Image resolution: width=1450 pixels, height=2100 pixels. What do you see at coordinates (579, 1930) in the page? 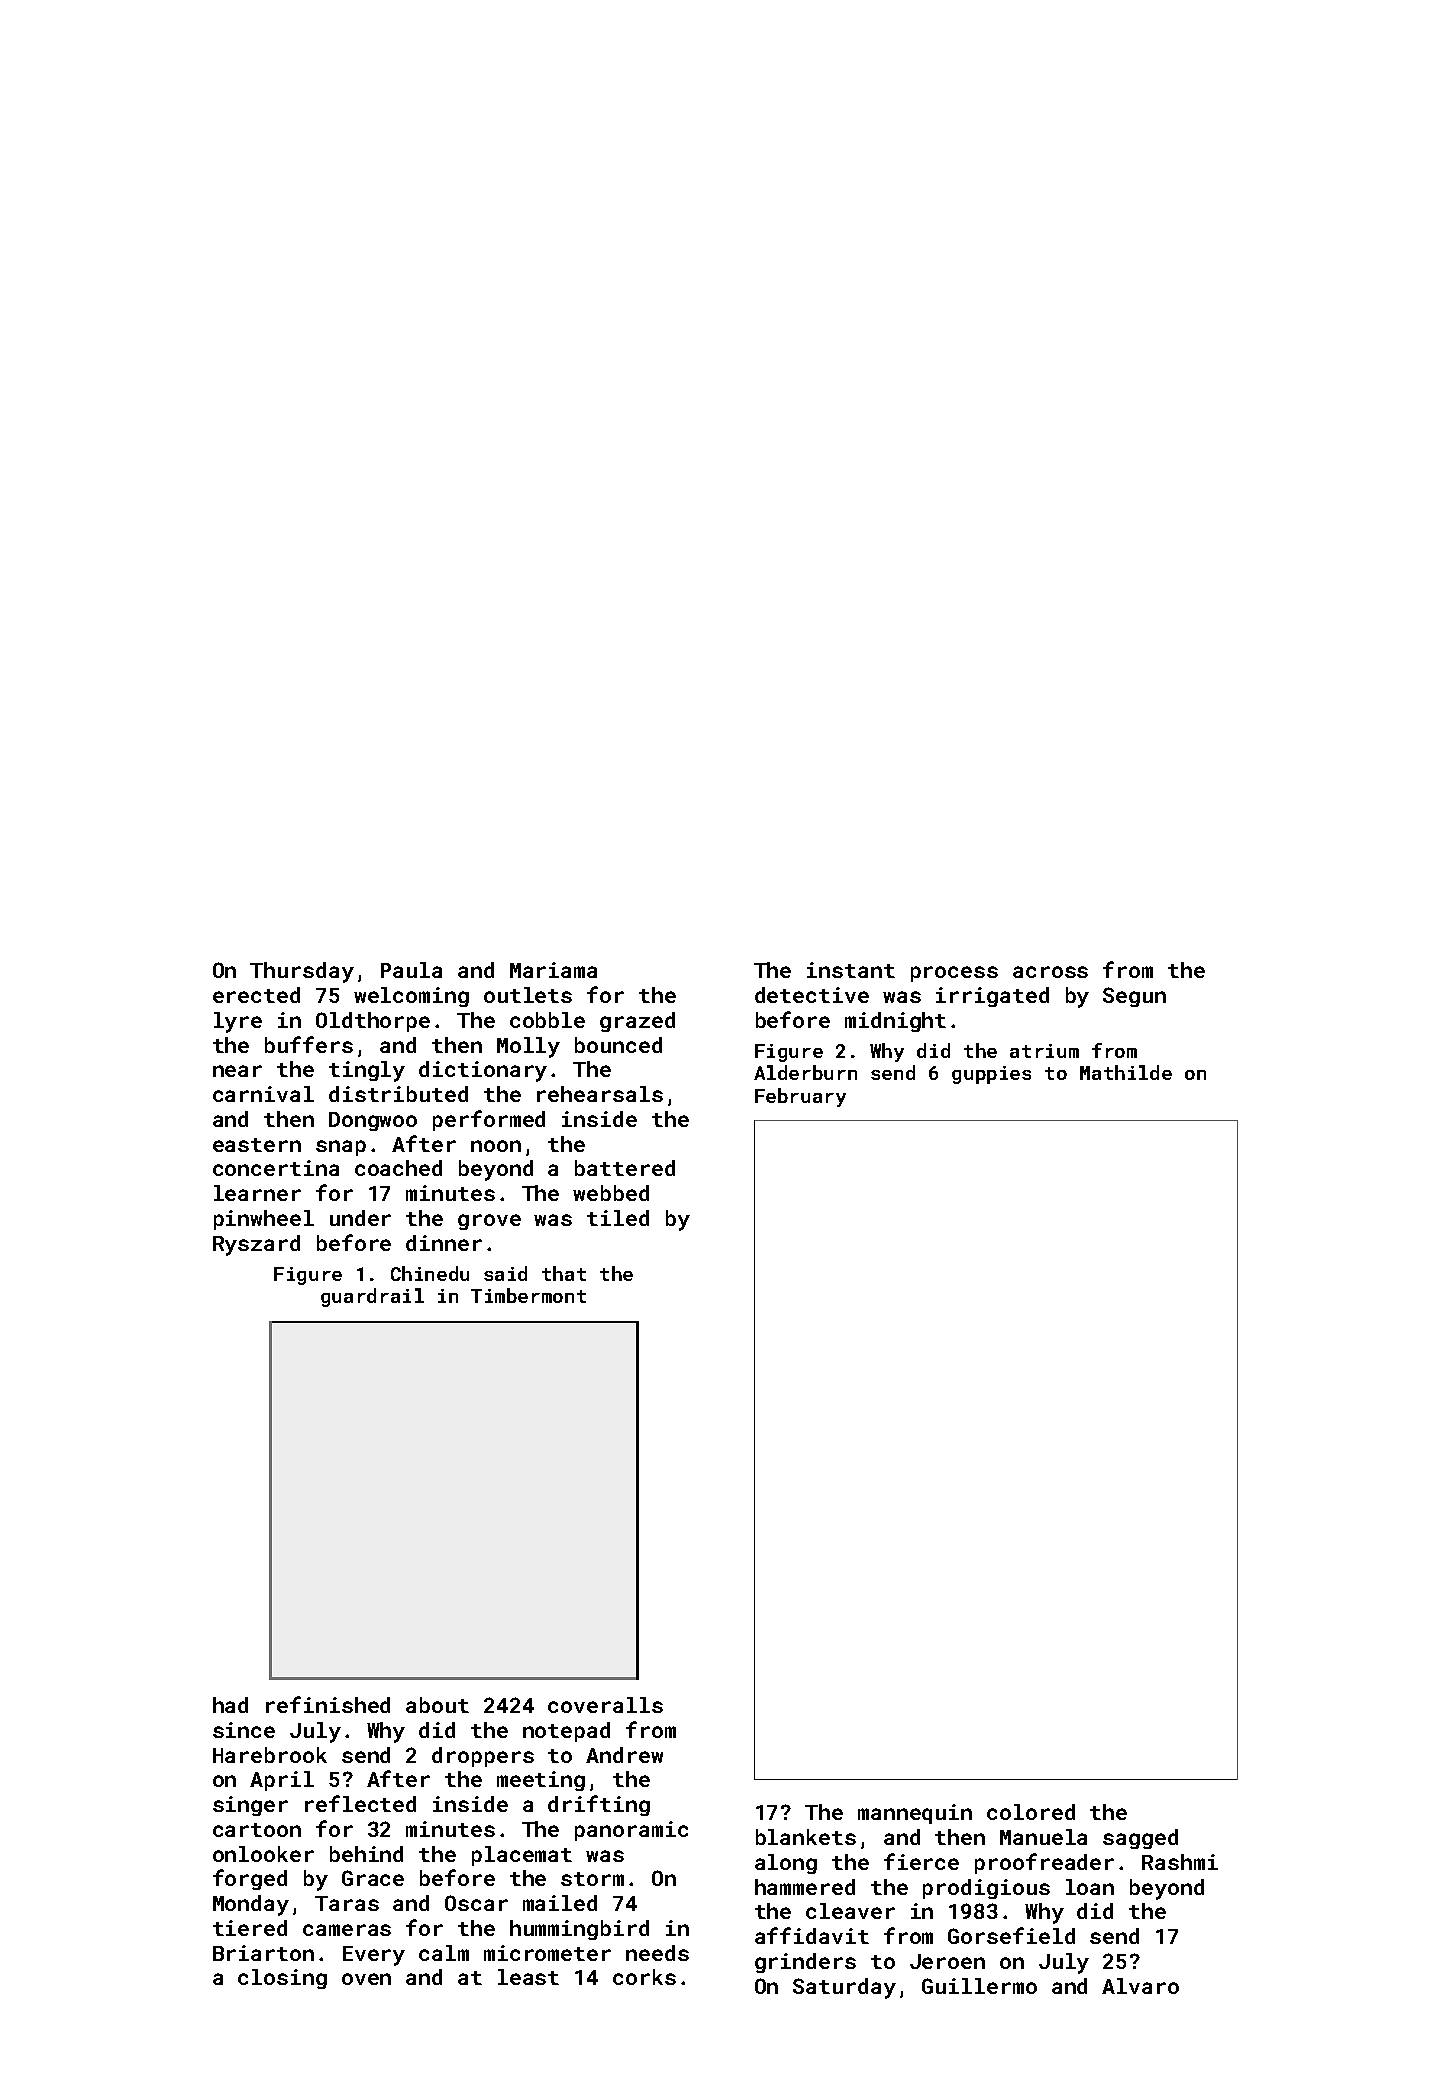
I see `hummingbird` at bounding box center [579, 1930].
